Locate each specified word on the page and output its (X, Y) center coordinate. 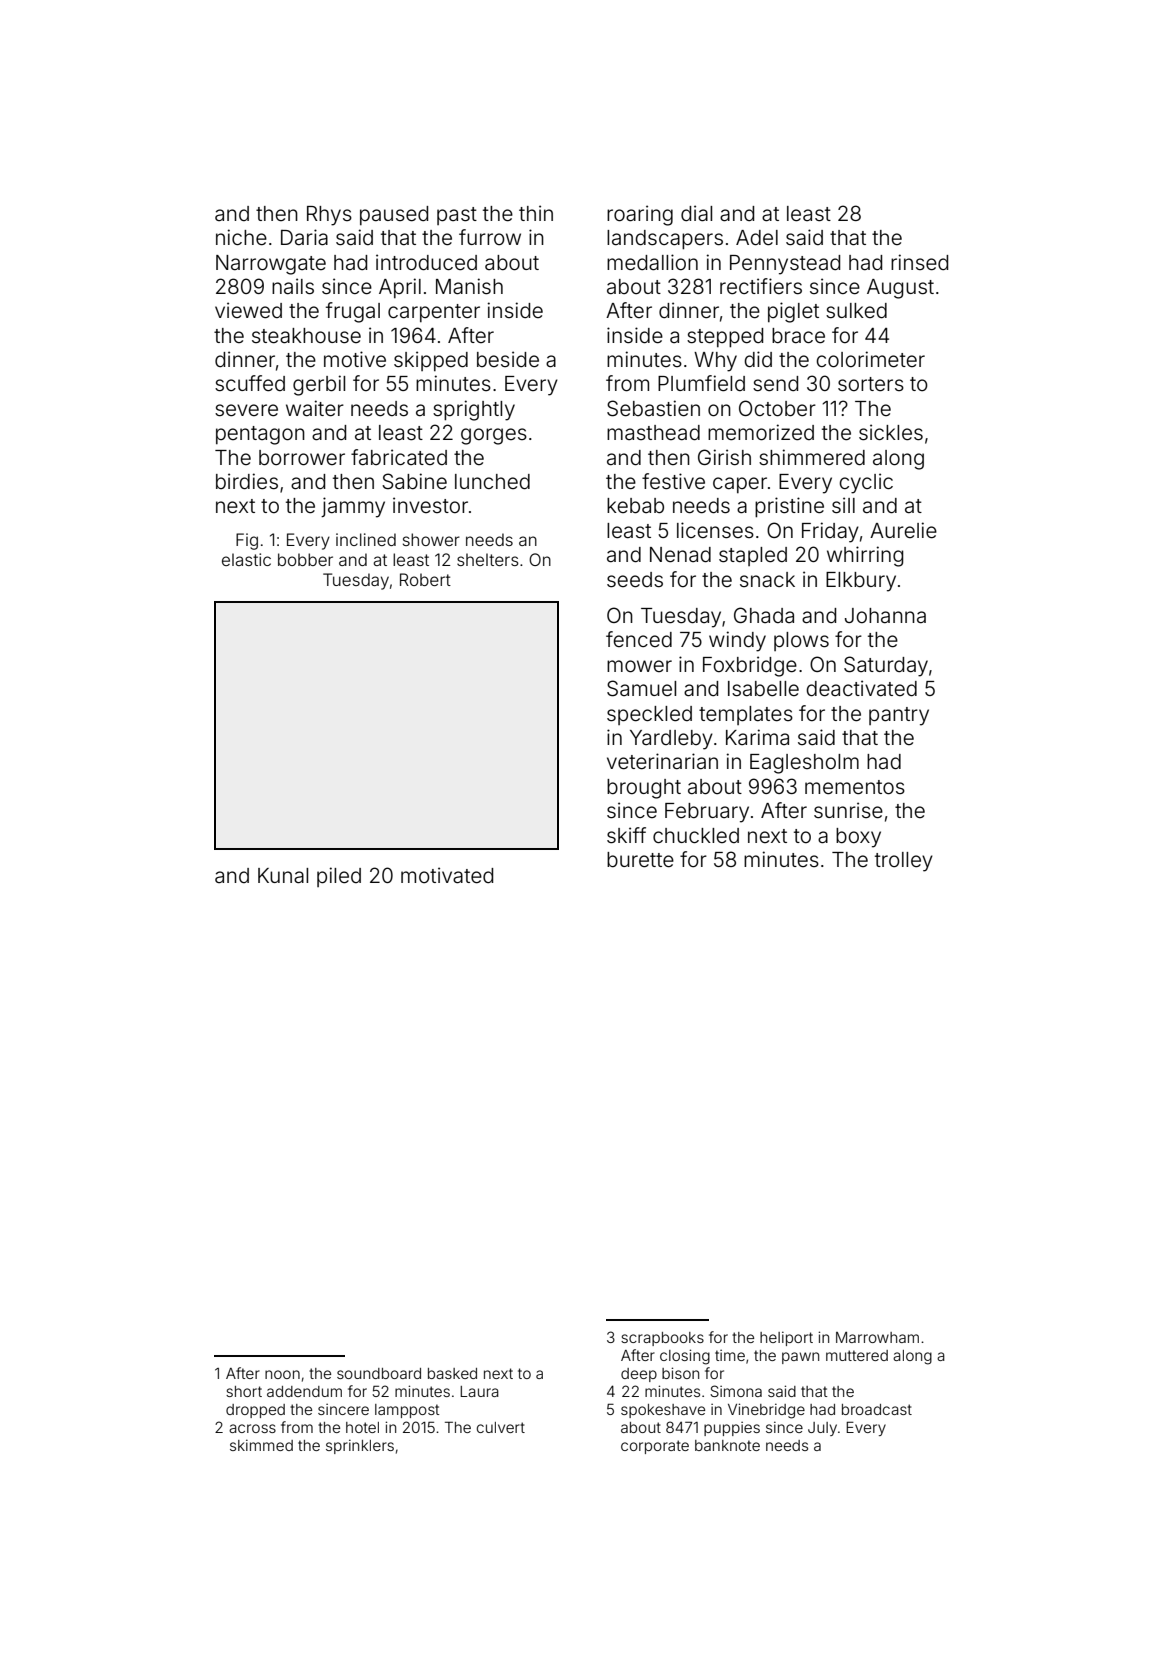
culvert (501, 1427)
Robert (425, 579)
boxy (858, 838)
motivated (447, 875)
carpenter (434, 313)
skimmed (261, 1445)
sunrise (848, 810)
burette (640, 860)
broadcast (877, 1409)
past (457, 216)
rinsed (919, 262)
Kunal (283, 875)
